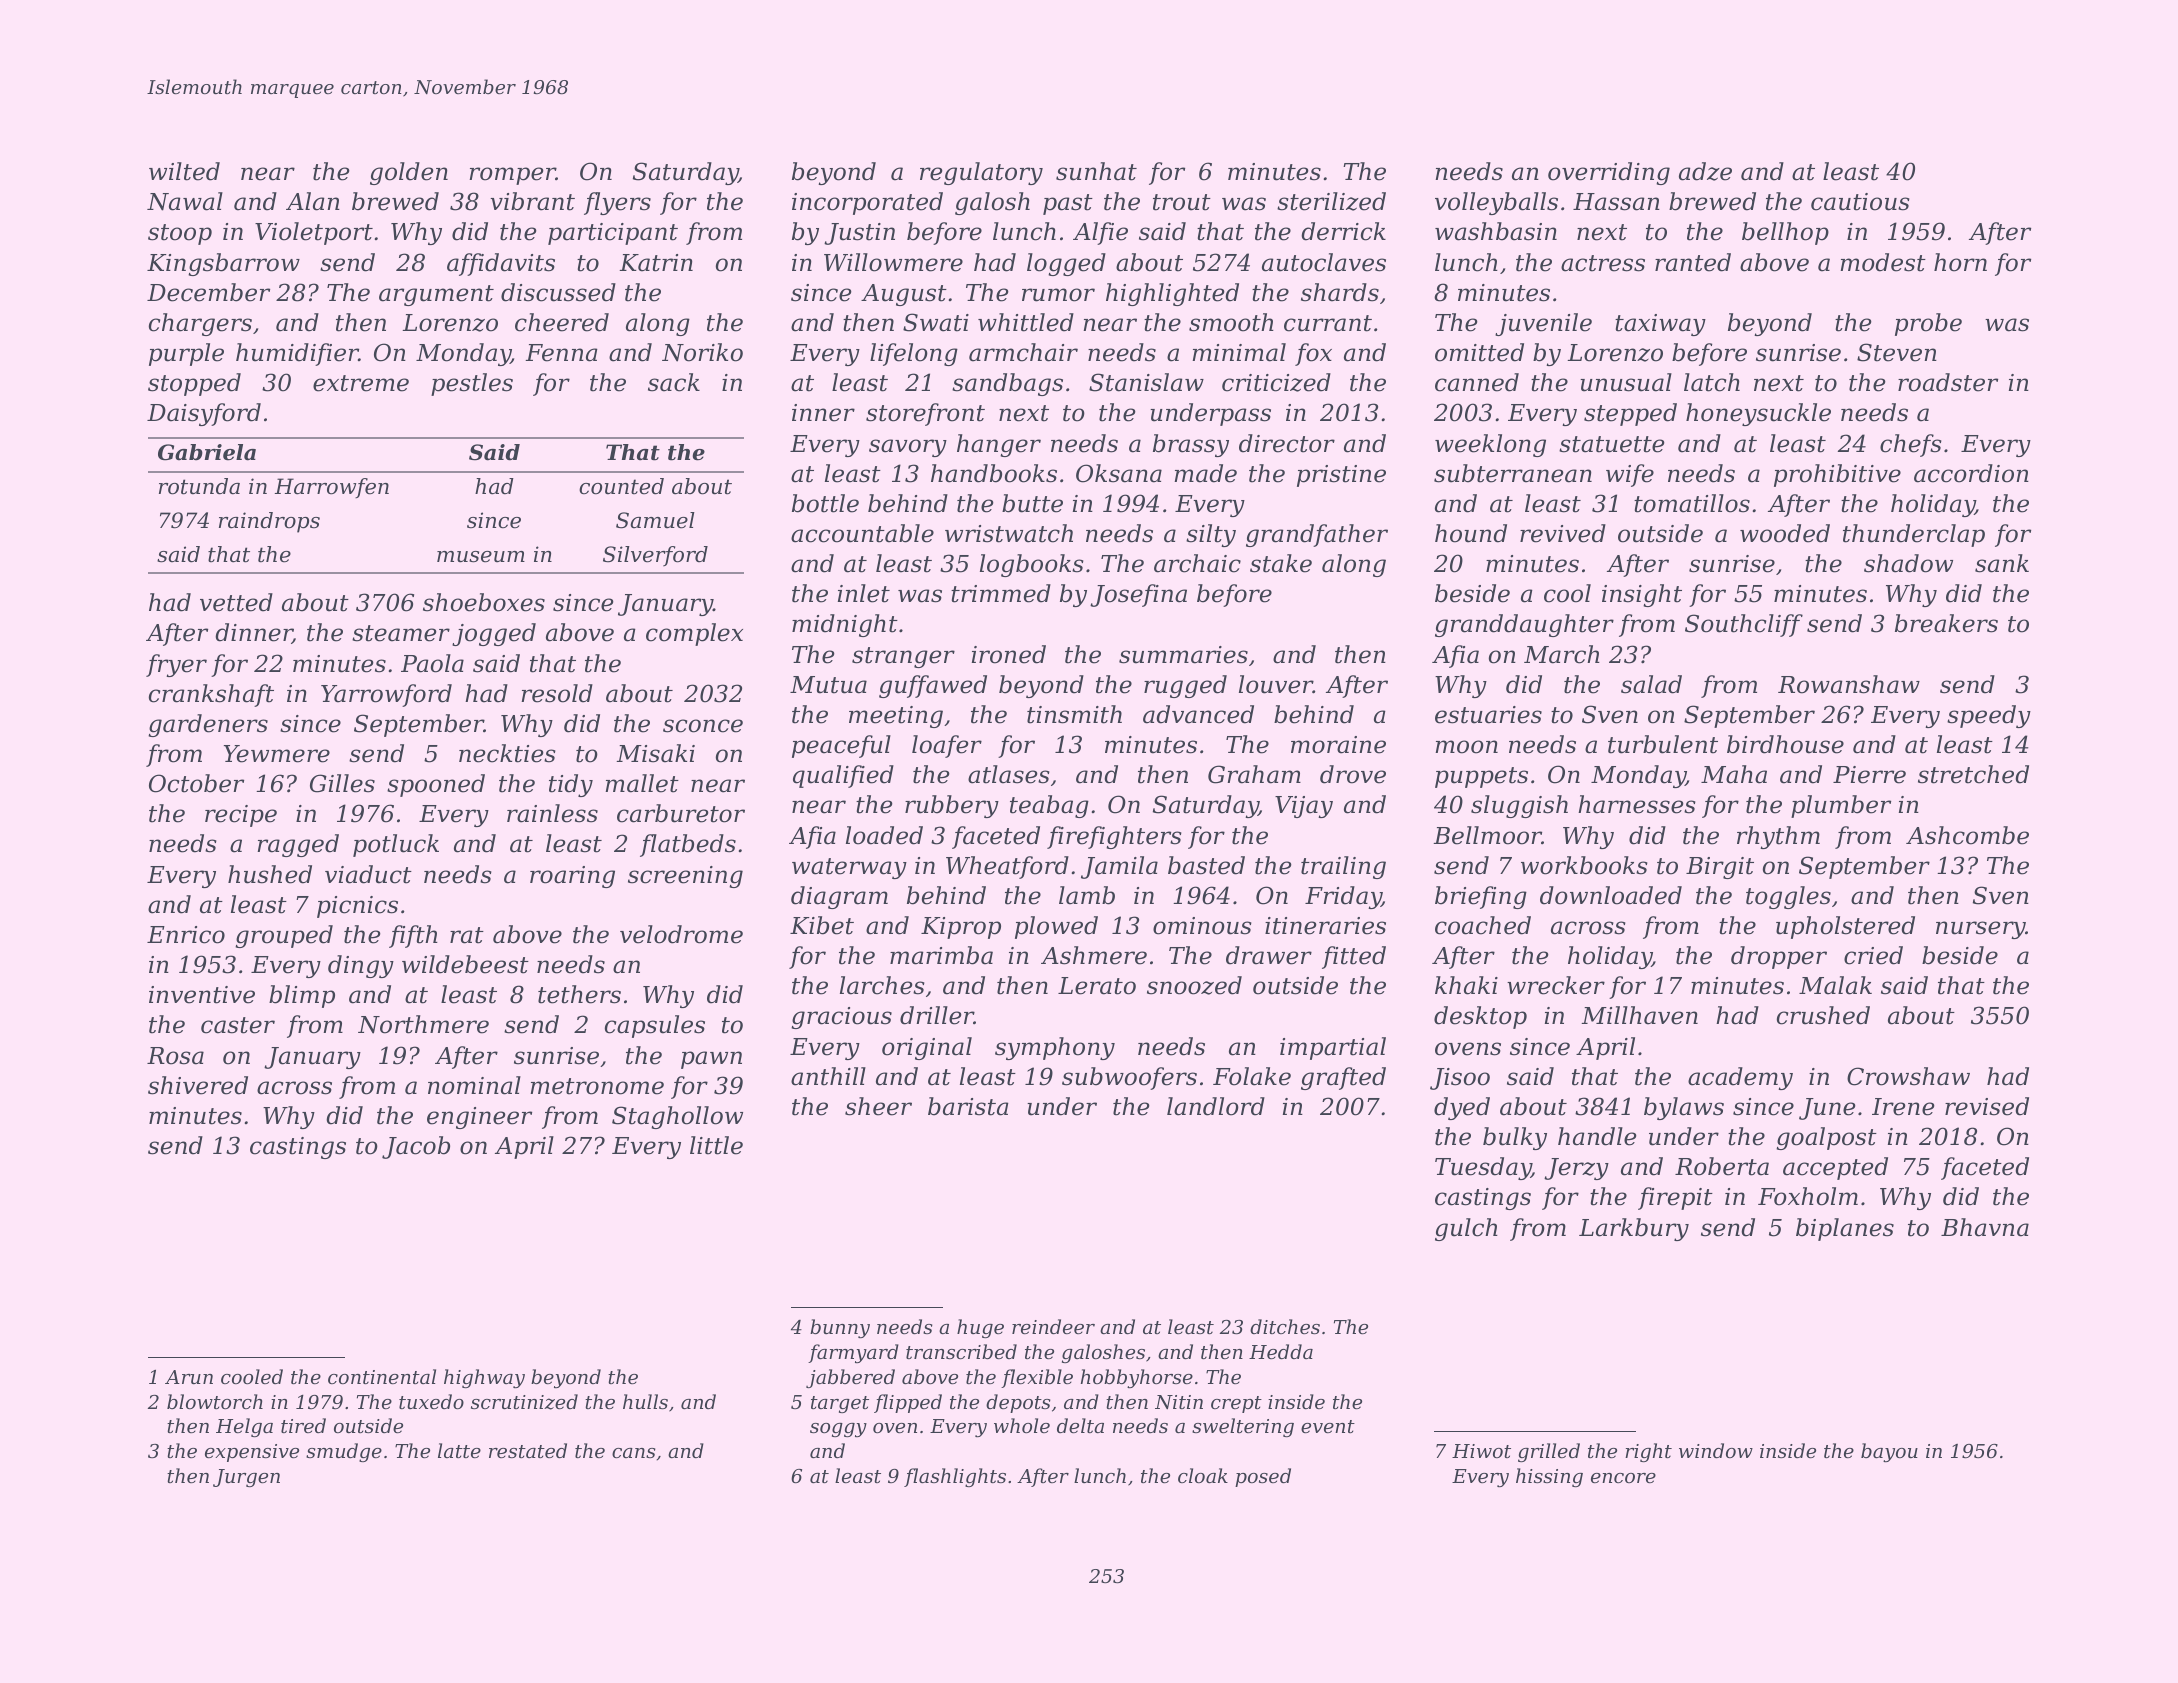 The image size is (2178, 1683). I want to click on workbooks, so click(1584, 865).
